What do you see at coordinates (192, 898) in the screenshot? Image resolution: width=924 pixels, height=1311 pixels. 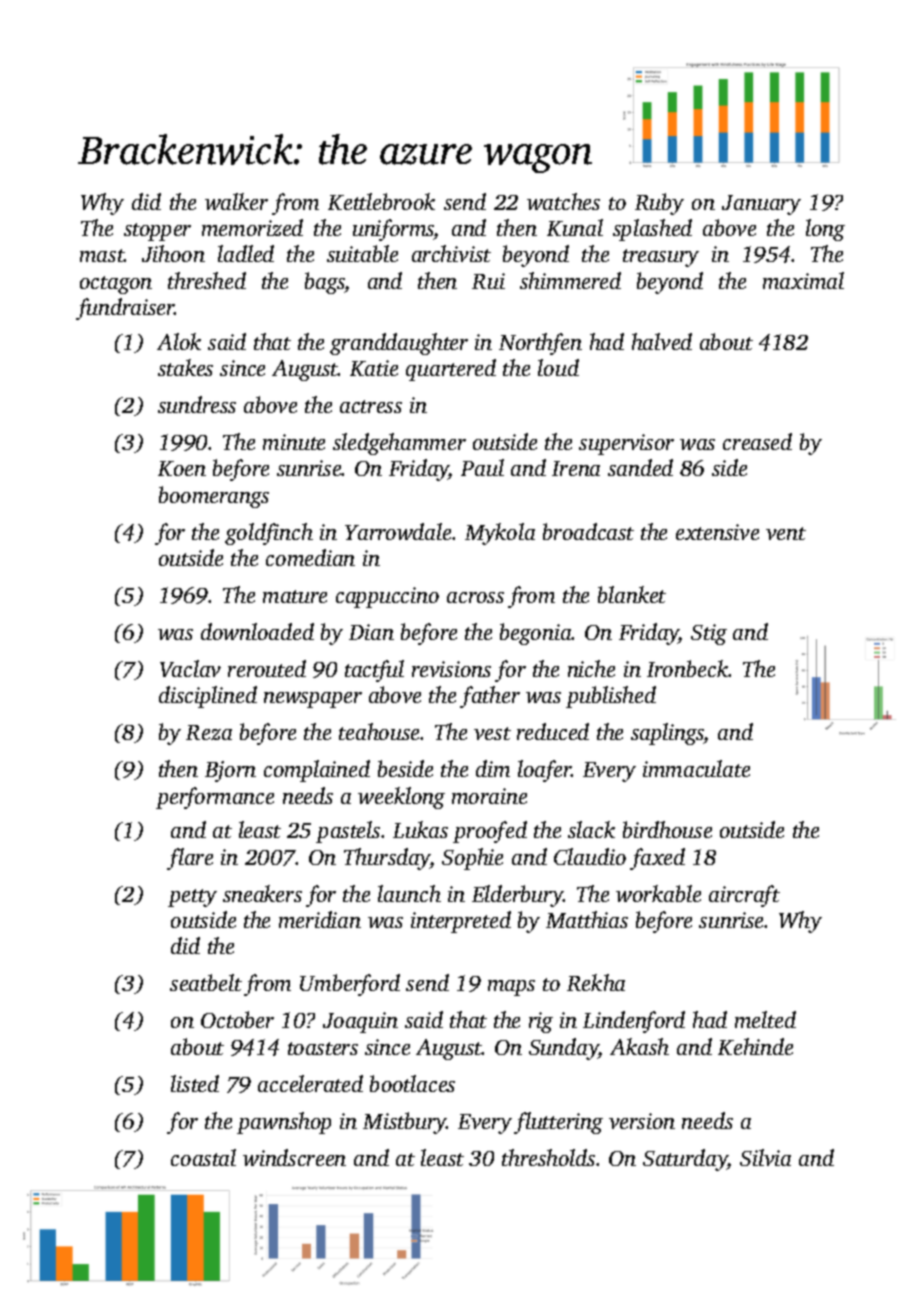 I see `petty` at bounding box center [192, 898].
